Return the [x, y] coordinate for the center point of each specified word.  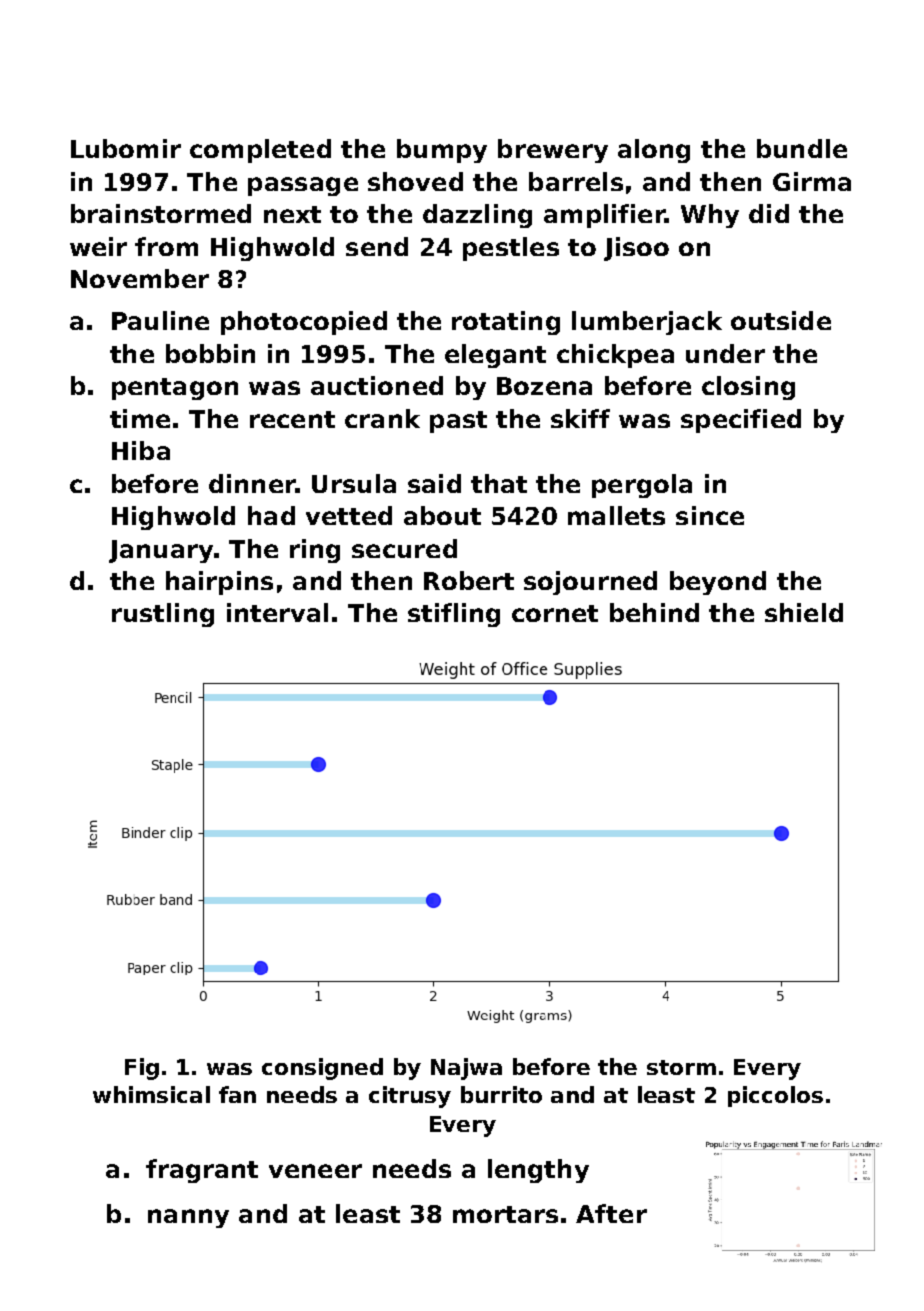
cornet [555, 613]
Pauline [160, 320]
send [377, 246]
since [710, 515]
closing [748, 388]
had [271, 515]
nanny [188, 1218]
